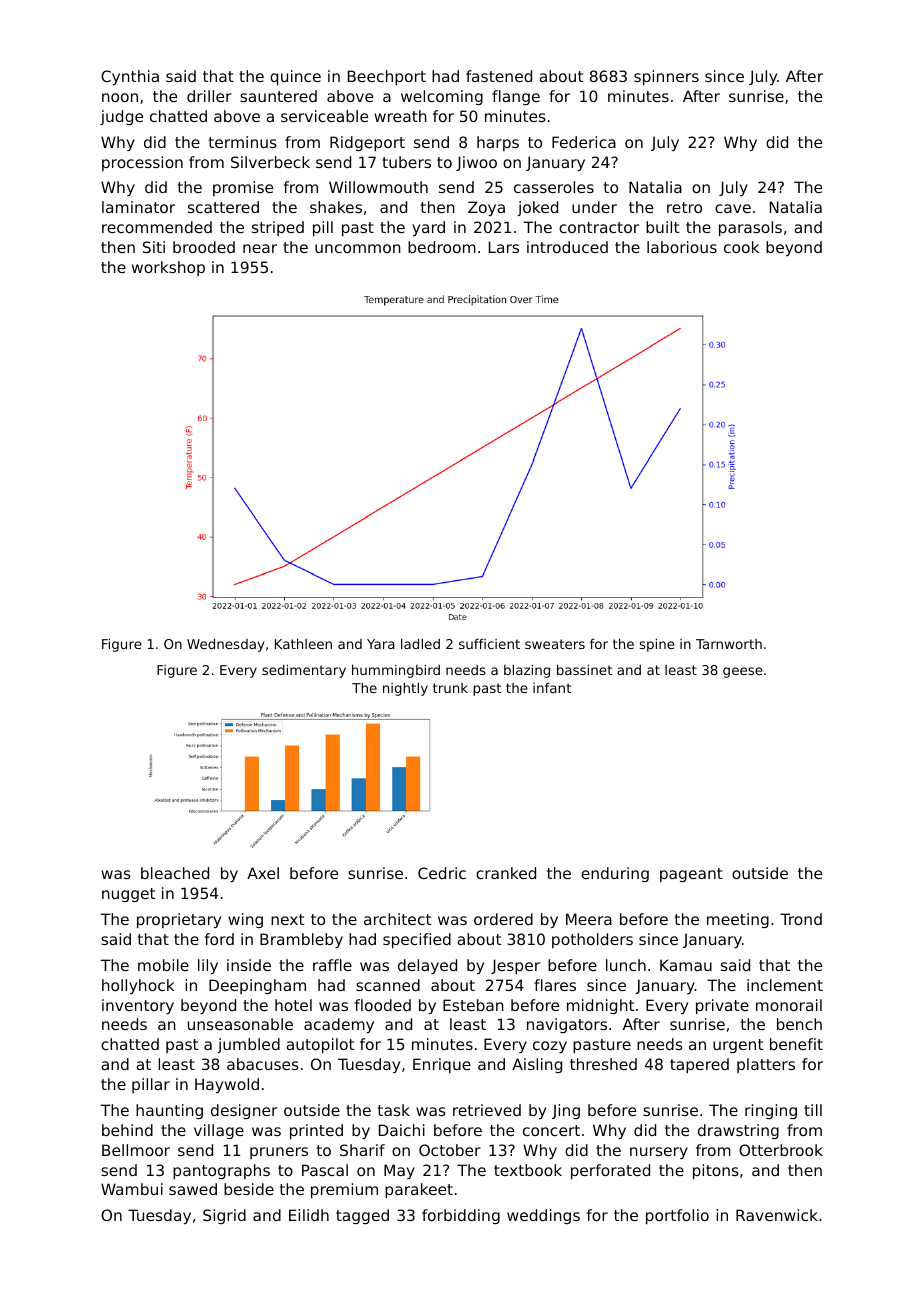  I want to click on nugget, so click(128, 895).
